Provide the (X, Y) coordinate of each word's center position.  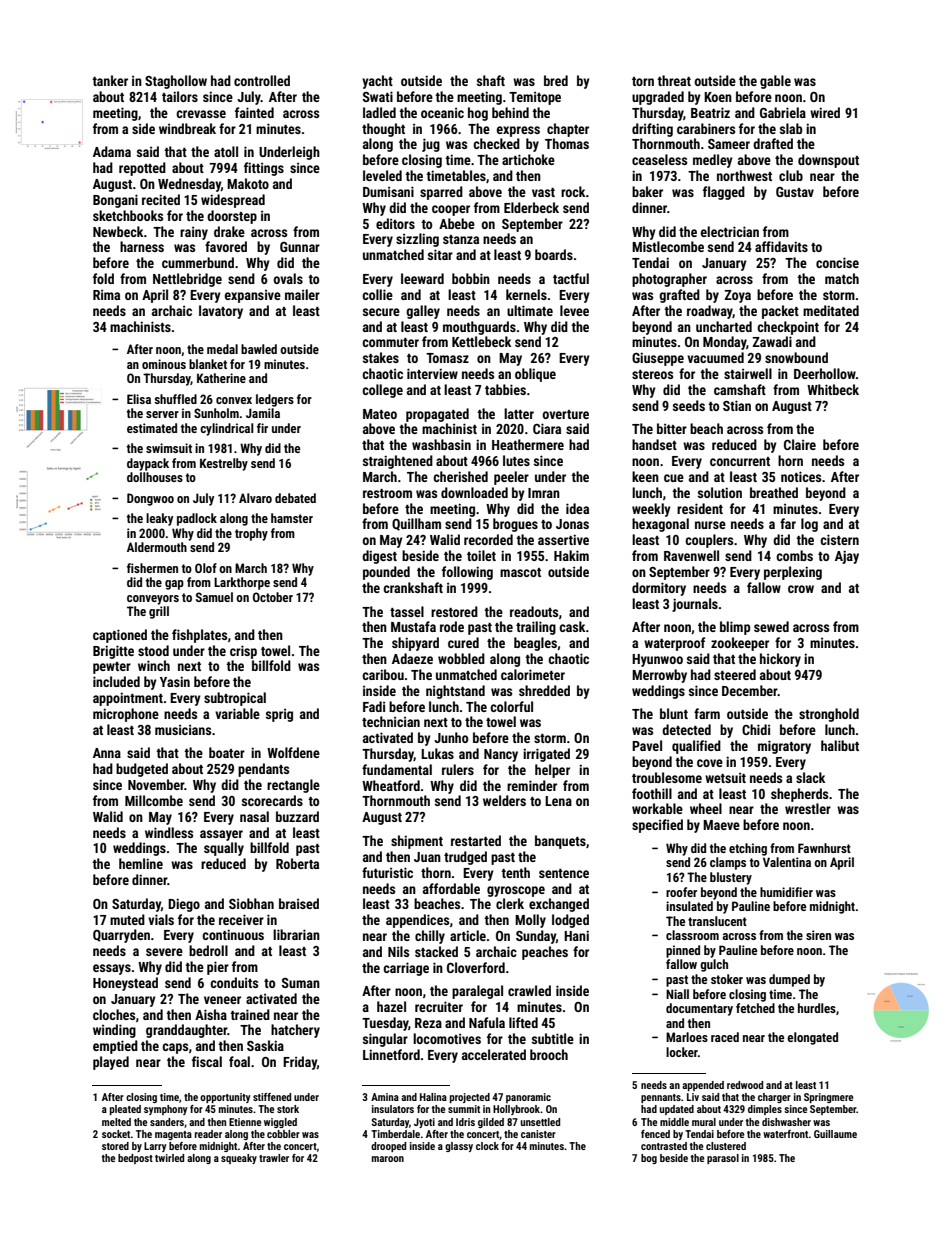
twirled (169, 1158)
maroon (388, 1159)
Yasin (175, 681)
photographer (669, 280)
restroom (387, 493)
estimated (152, 428)
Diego (184, 905)
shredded (544, 690)
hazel (391, 1006)
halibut (840, 745)
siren (818, 935)
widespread (233, 201)
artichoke (528, 159)
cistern (839, 539)
